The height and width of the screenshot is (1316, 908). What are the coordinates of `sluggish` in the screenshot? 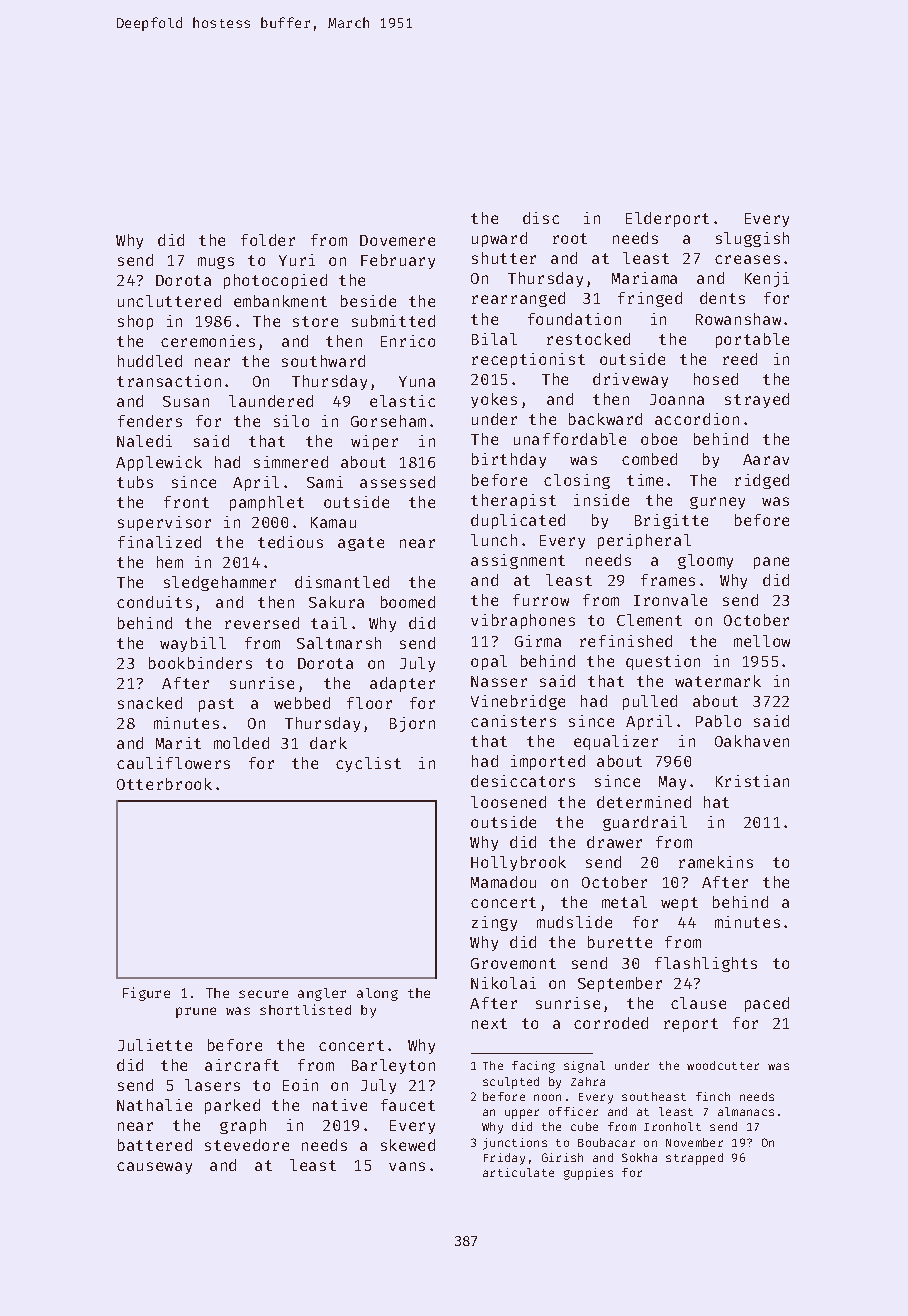 It's located at (752, 239).
